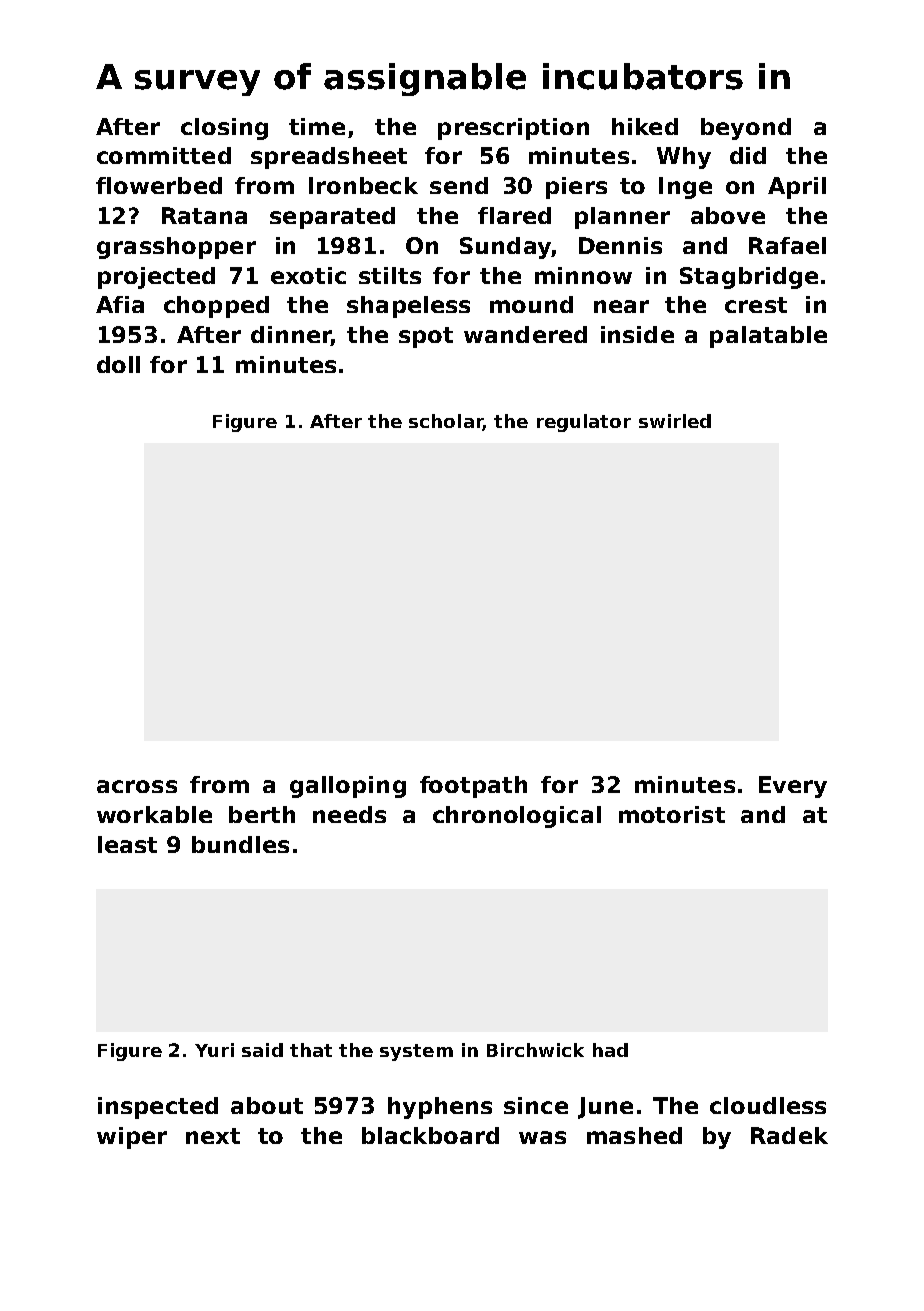 This screenshot has width=924, height=1311. I want to click on Yuri, so click(214, 1050).
